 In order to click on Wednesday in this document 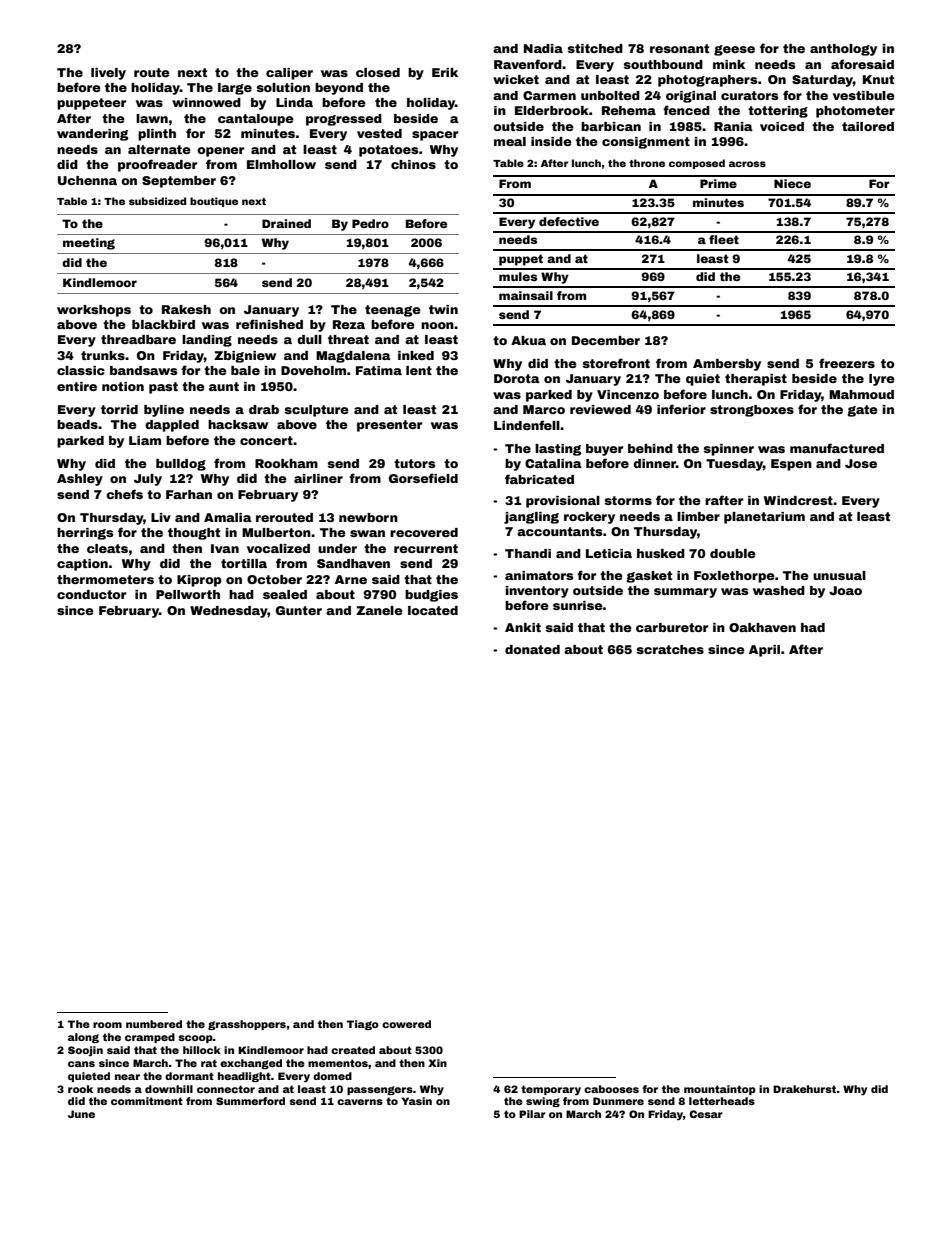, I will do `click(229, 612)`.
